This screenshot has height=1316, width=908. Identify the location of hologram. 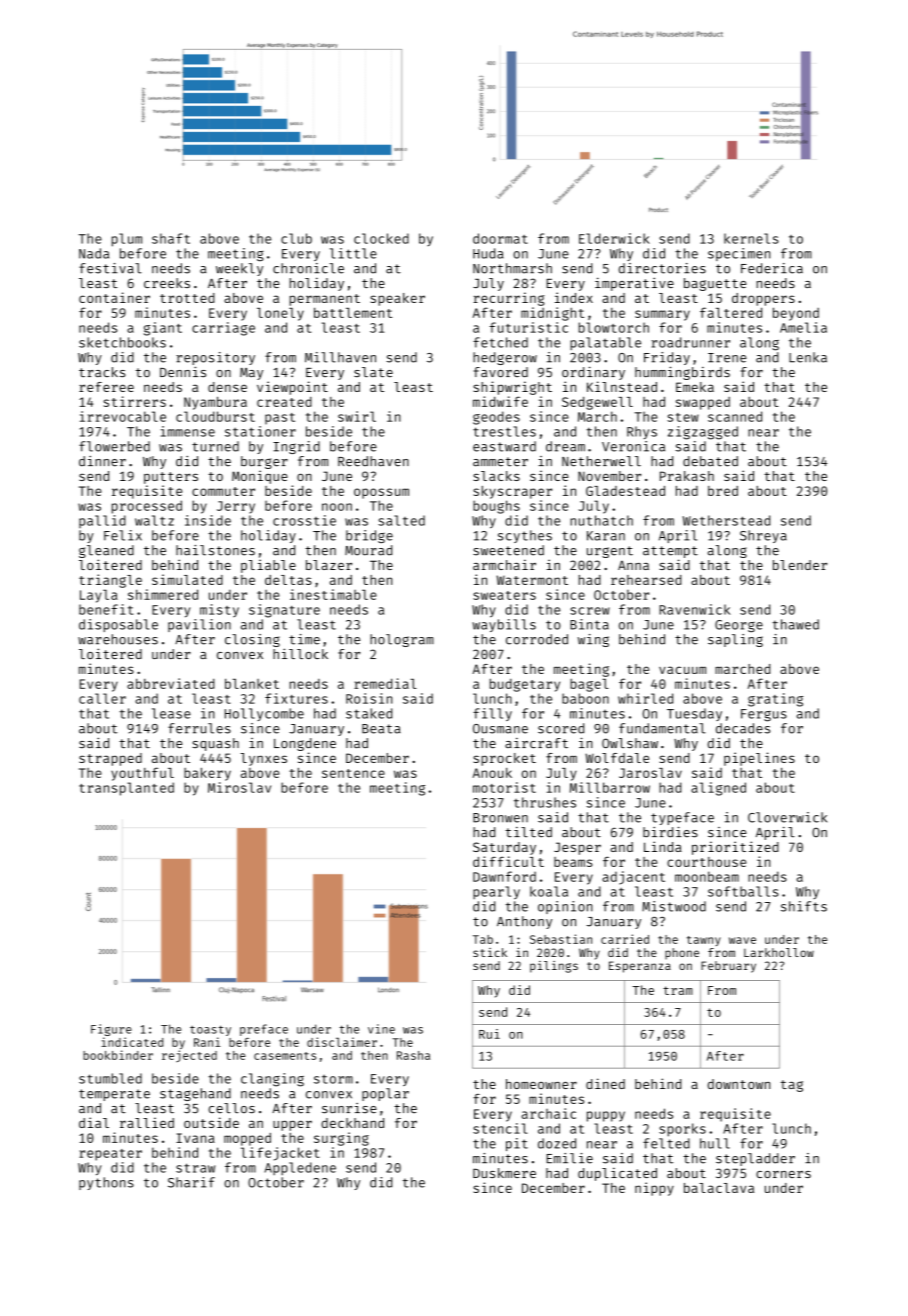
(402, 640).
